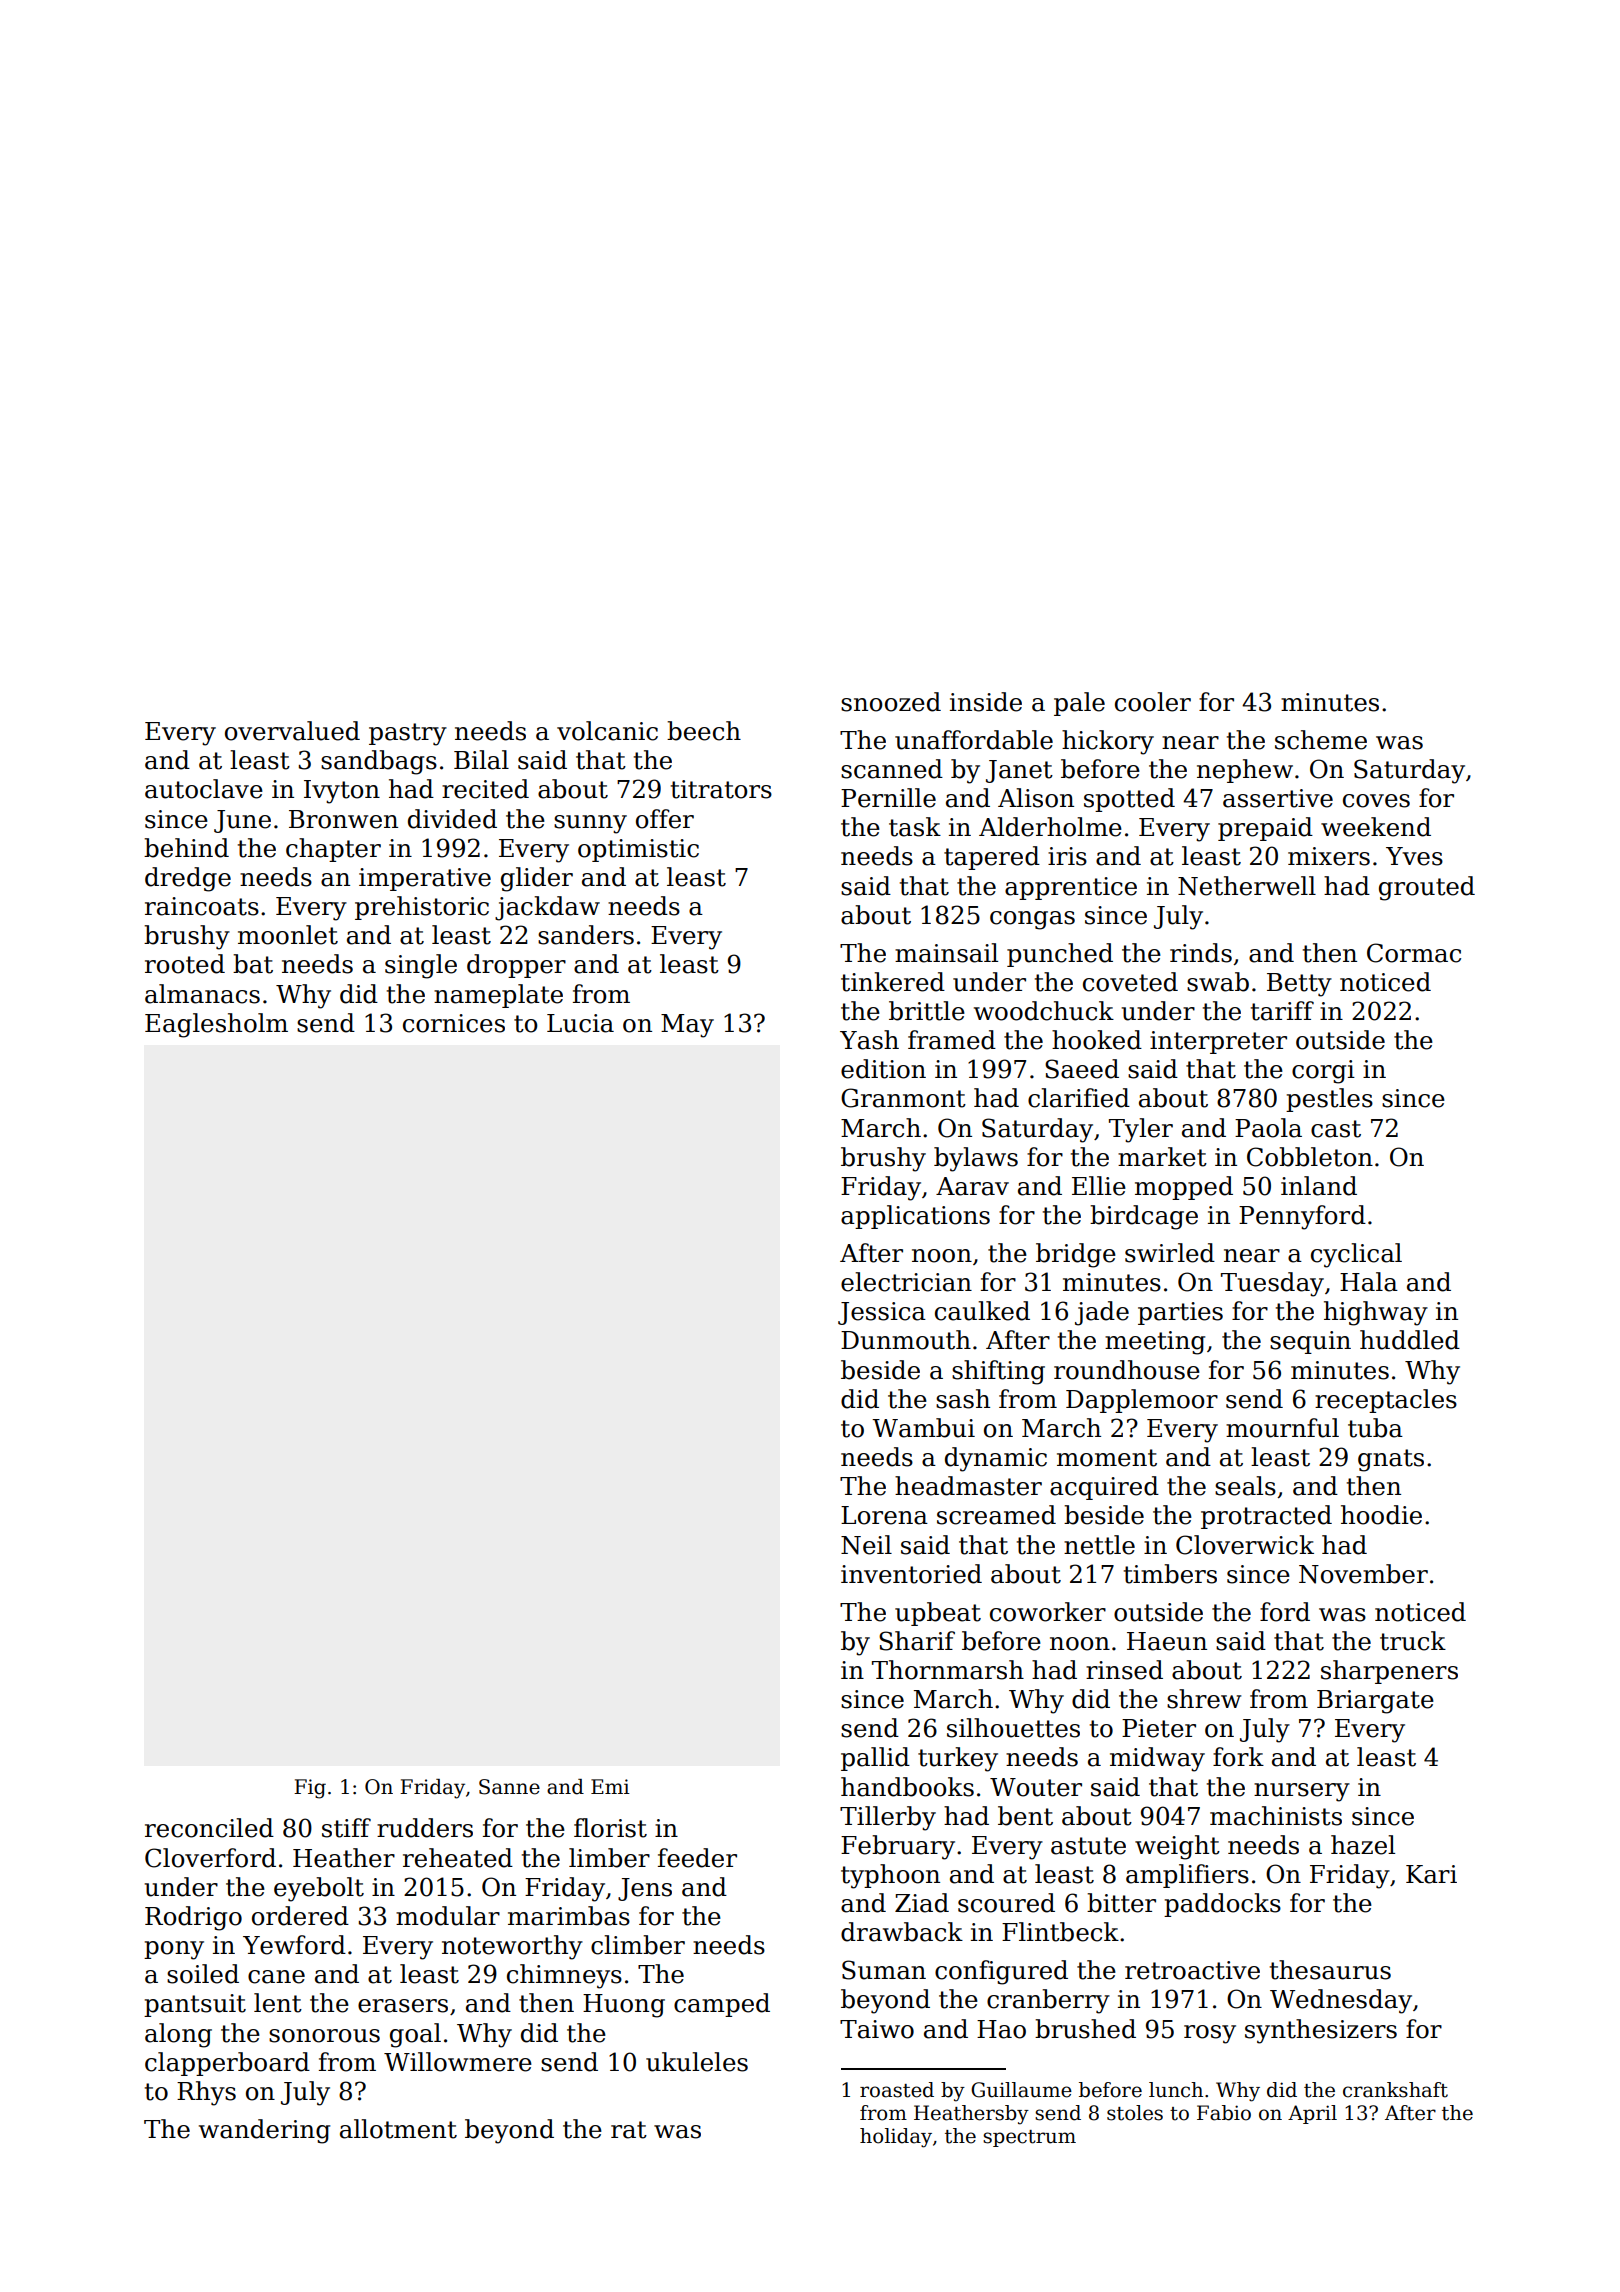  What do you see at coordinates (193, 1918) in the page?
I see `Rodrigo` at bounding box center [193, 1918].
